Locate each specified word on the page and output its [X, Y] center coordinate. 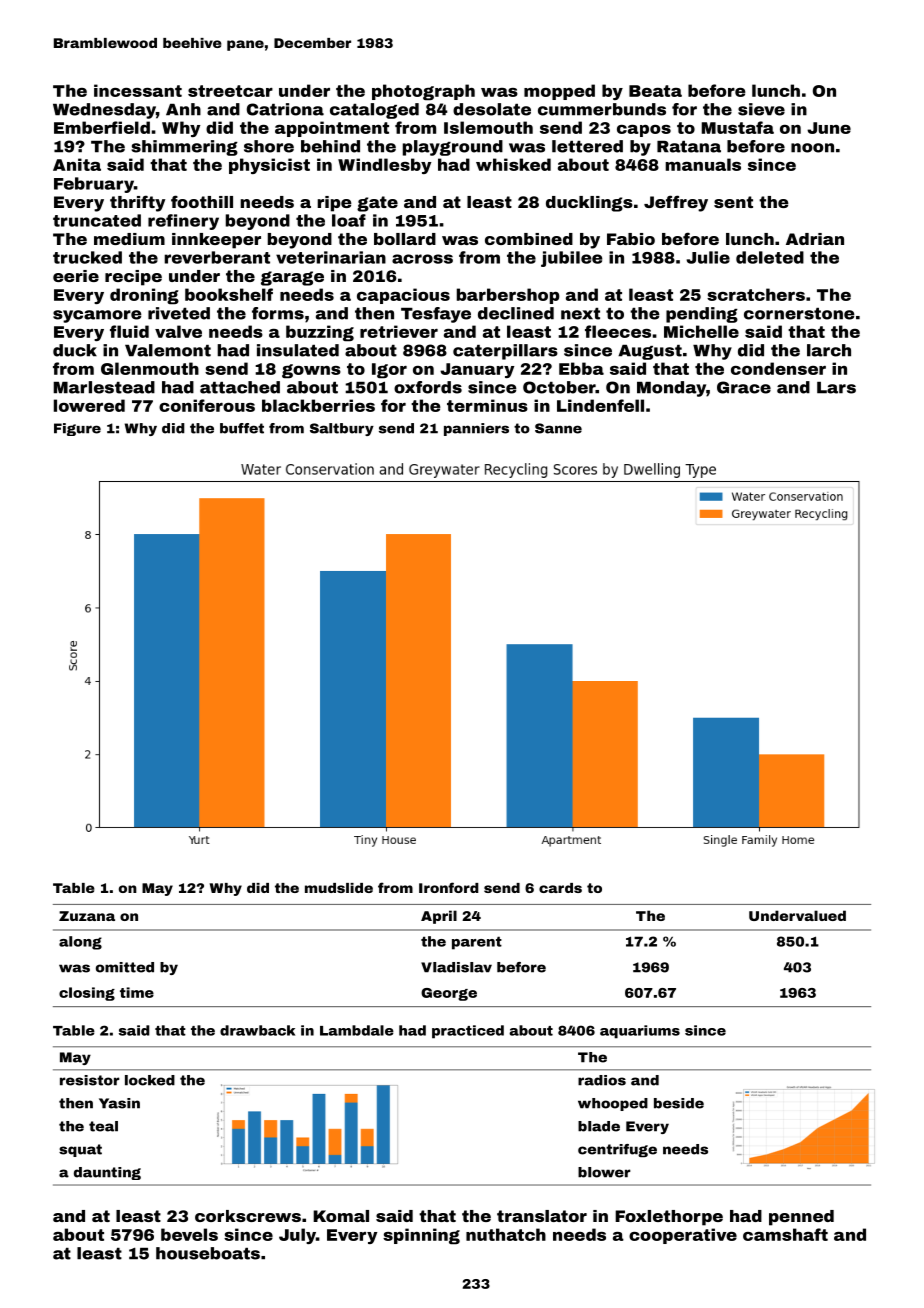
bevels [189, 1234]
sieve [761, 109]
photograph [423, 92]
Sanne [558, 428]
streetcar [230, 91]
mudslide [339, 888]
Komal [341, 1216]
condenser [778, 368]
